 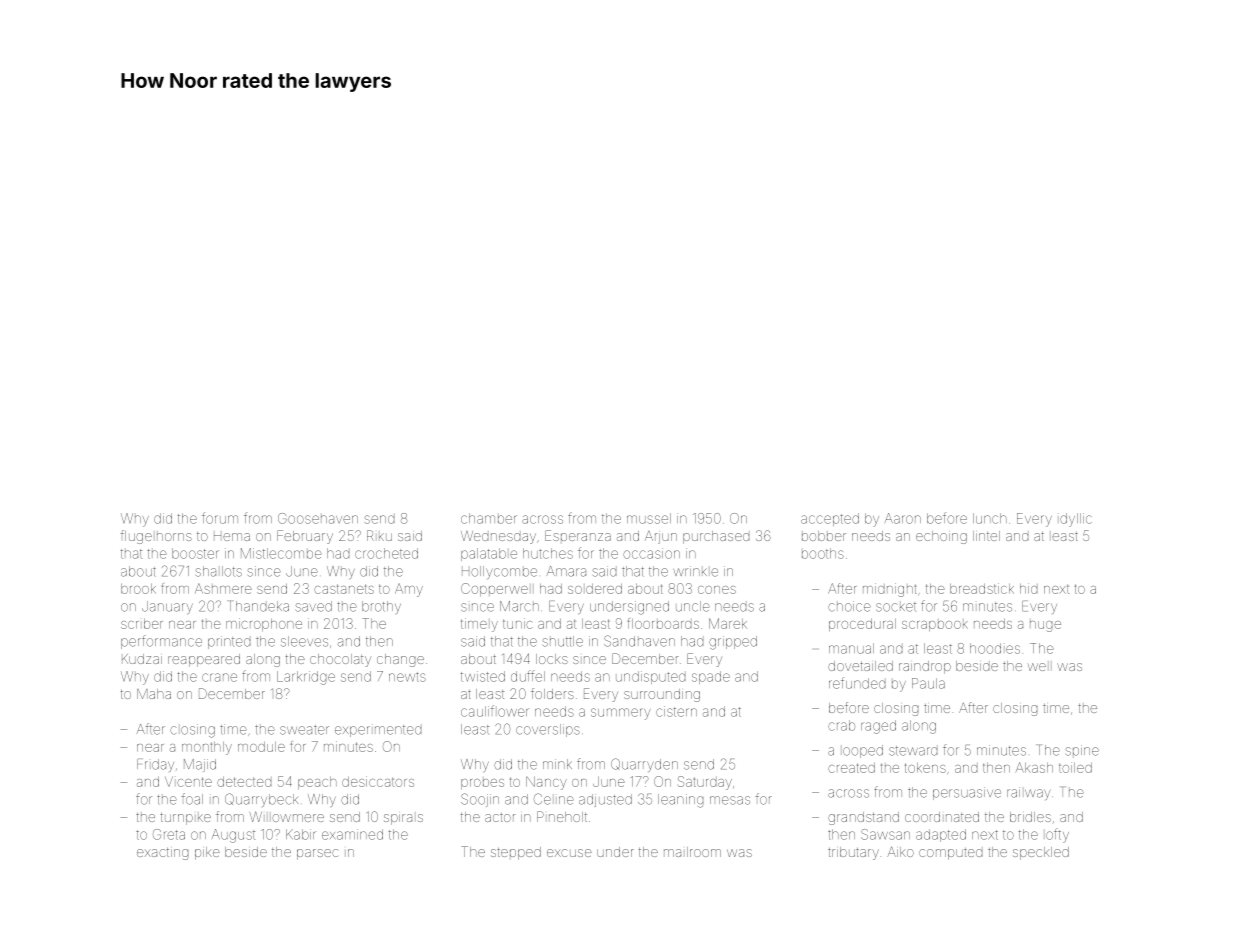 What do you see at coordinates (169, 834) in the document?
I see `Greta` at bounding box center [169, 834].
